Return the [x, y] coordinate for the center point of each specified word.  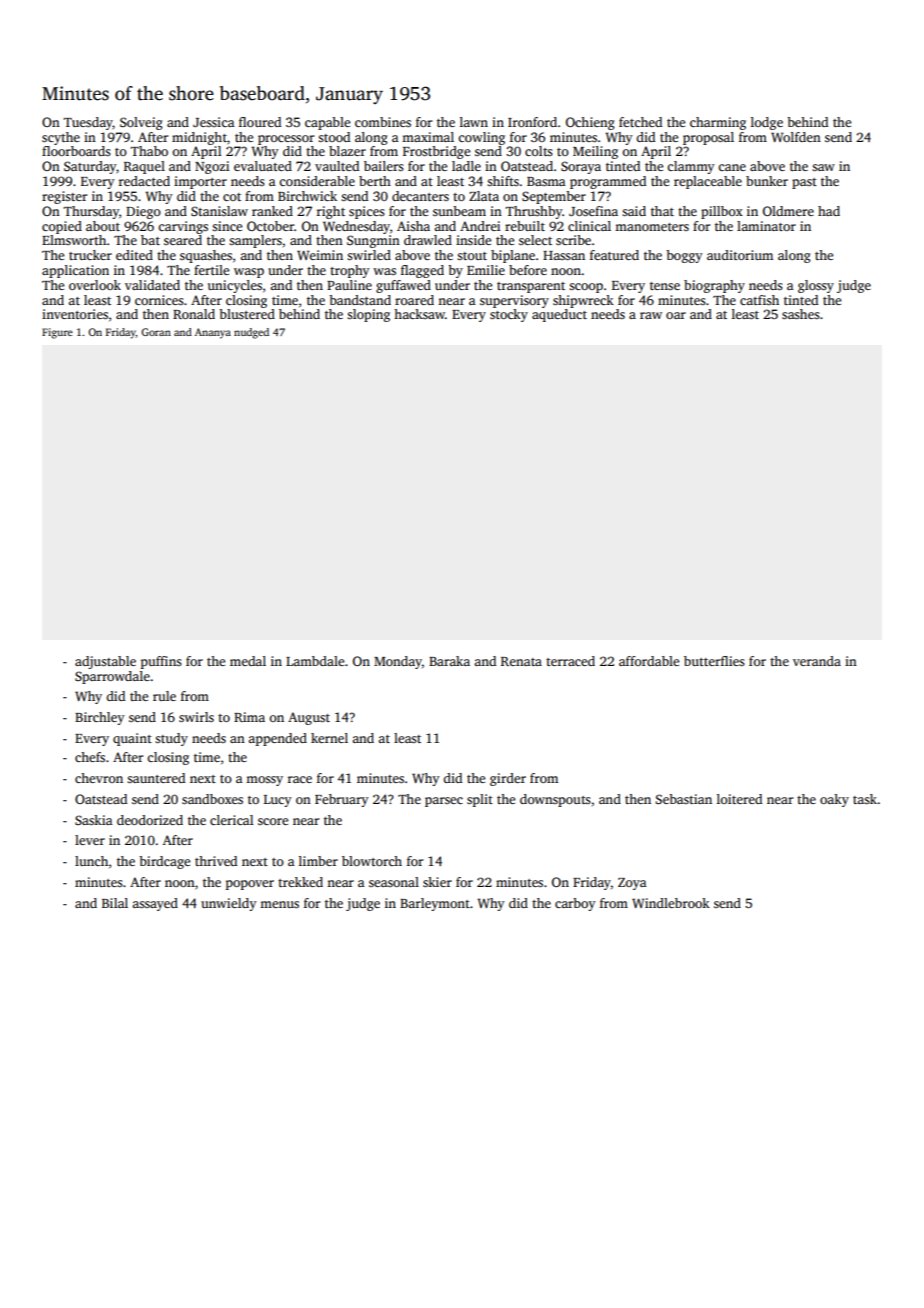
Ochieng [590, 123]
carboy [575, 904]
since [227, 226]
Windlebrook [671, 903]
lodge [767, 123]
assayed [155, 904]
